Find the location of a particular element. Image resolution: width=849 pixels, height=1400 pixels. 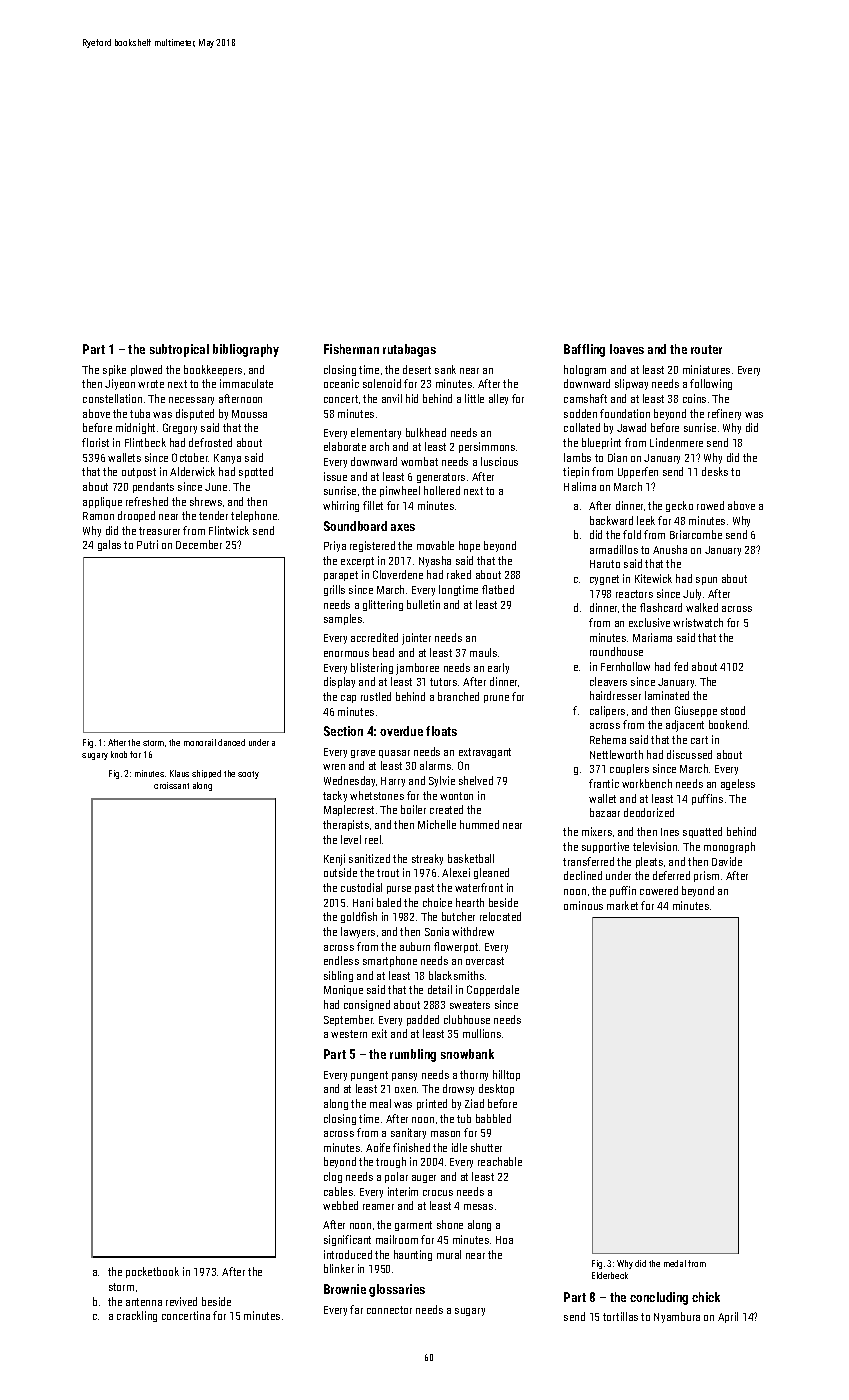

prism is located at coordinates (706, 876).
